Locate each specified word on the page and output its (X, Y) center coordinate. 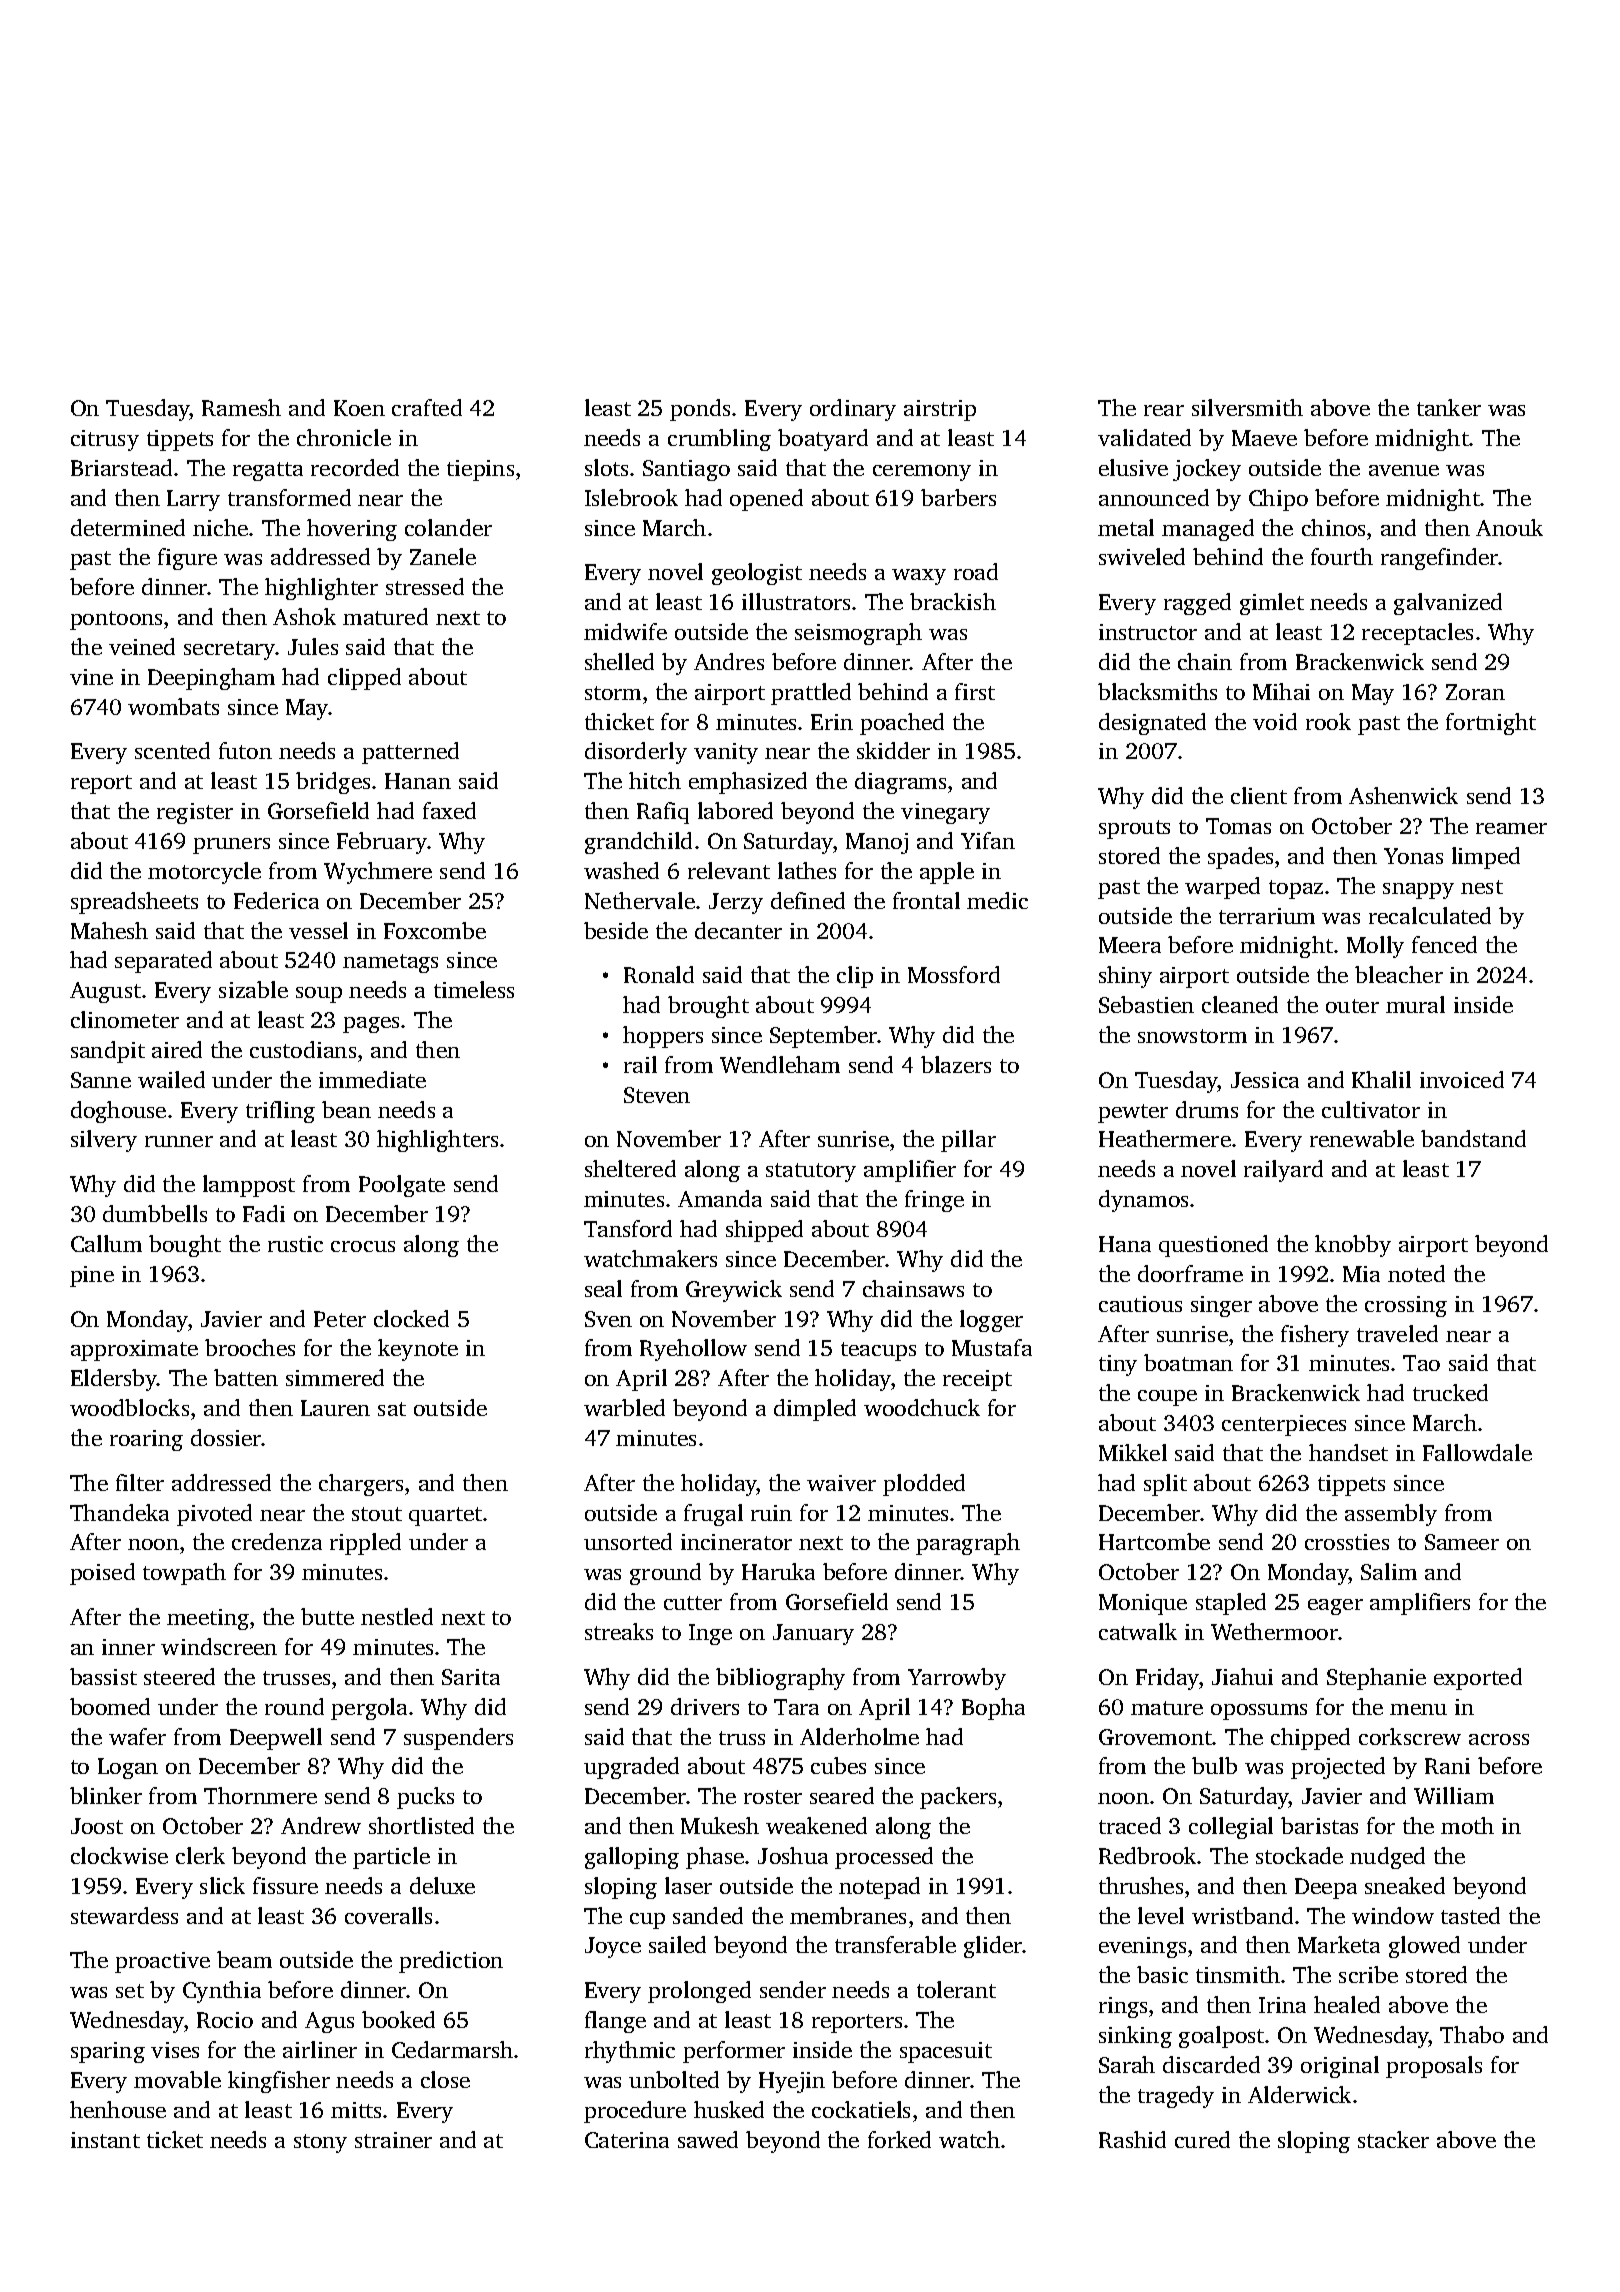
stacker (1393, 2139)
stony (320, 2143)
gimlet (1272, 604)
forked (899, 2139)
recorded (355, 467)
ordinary (853, 410)
